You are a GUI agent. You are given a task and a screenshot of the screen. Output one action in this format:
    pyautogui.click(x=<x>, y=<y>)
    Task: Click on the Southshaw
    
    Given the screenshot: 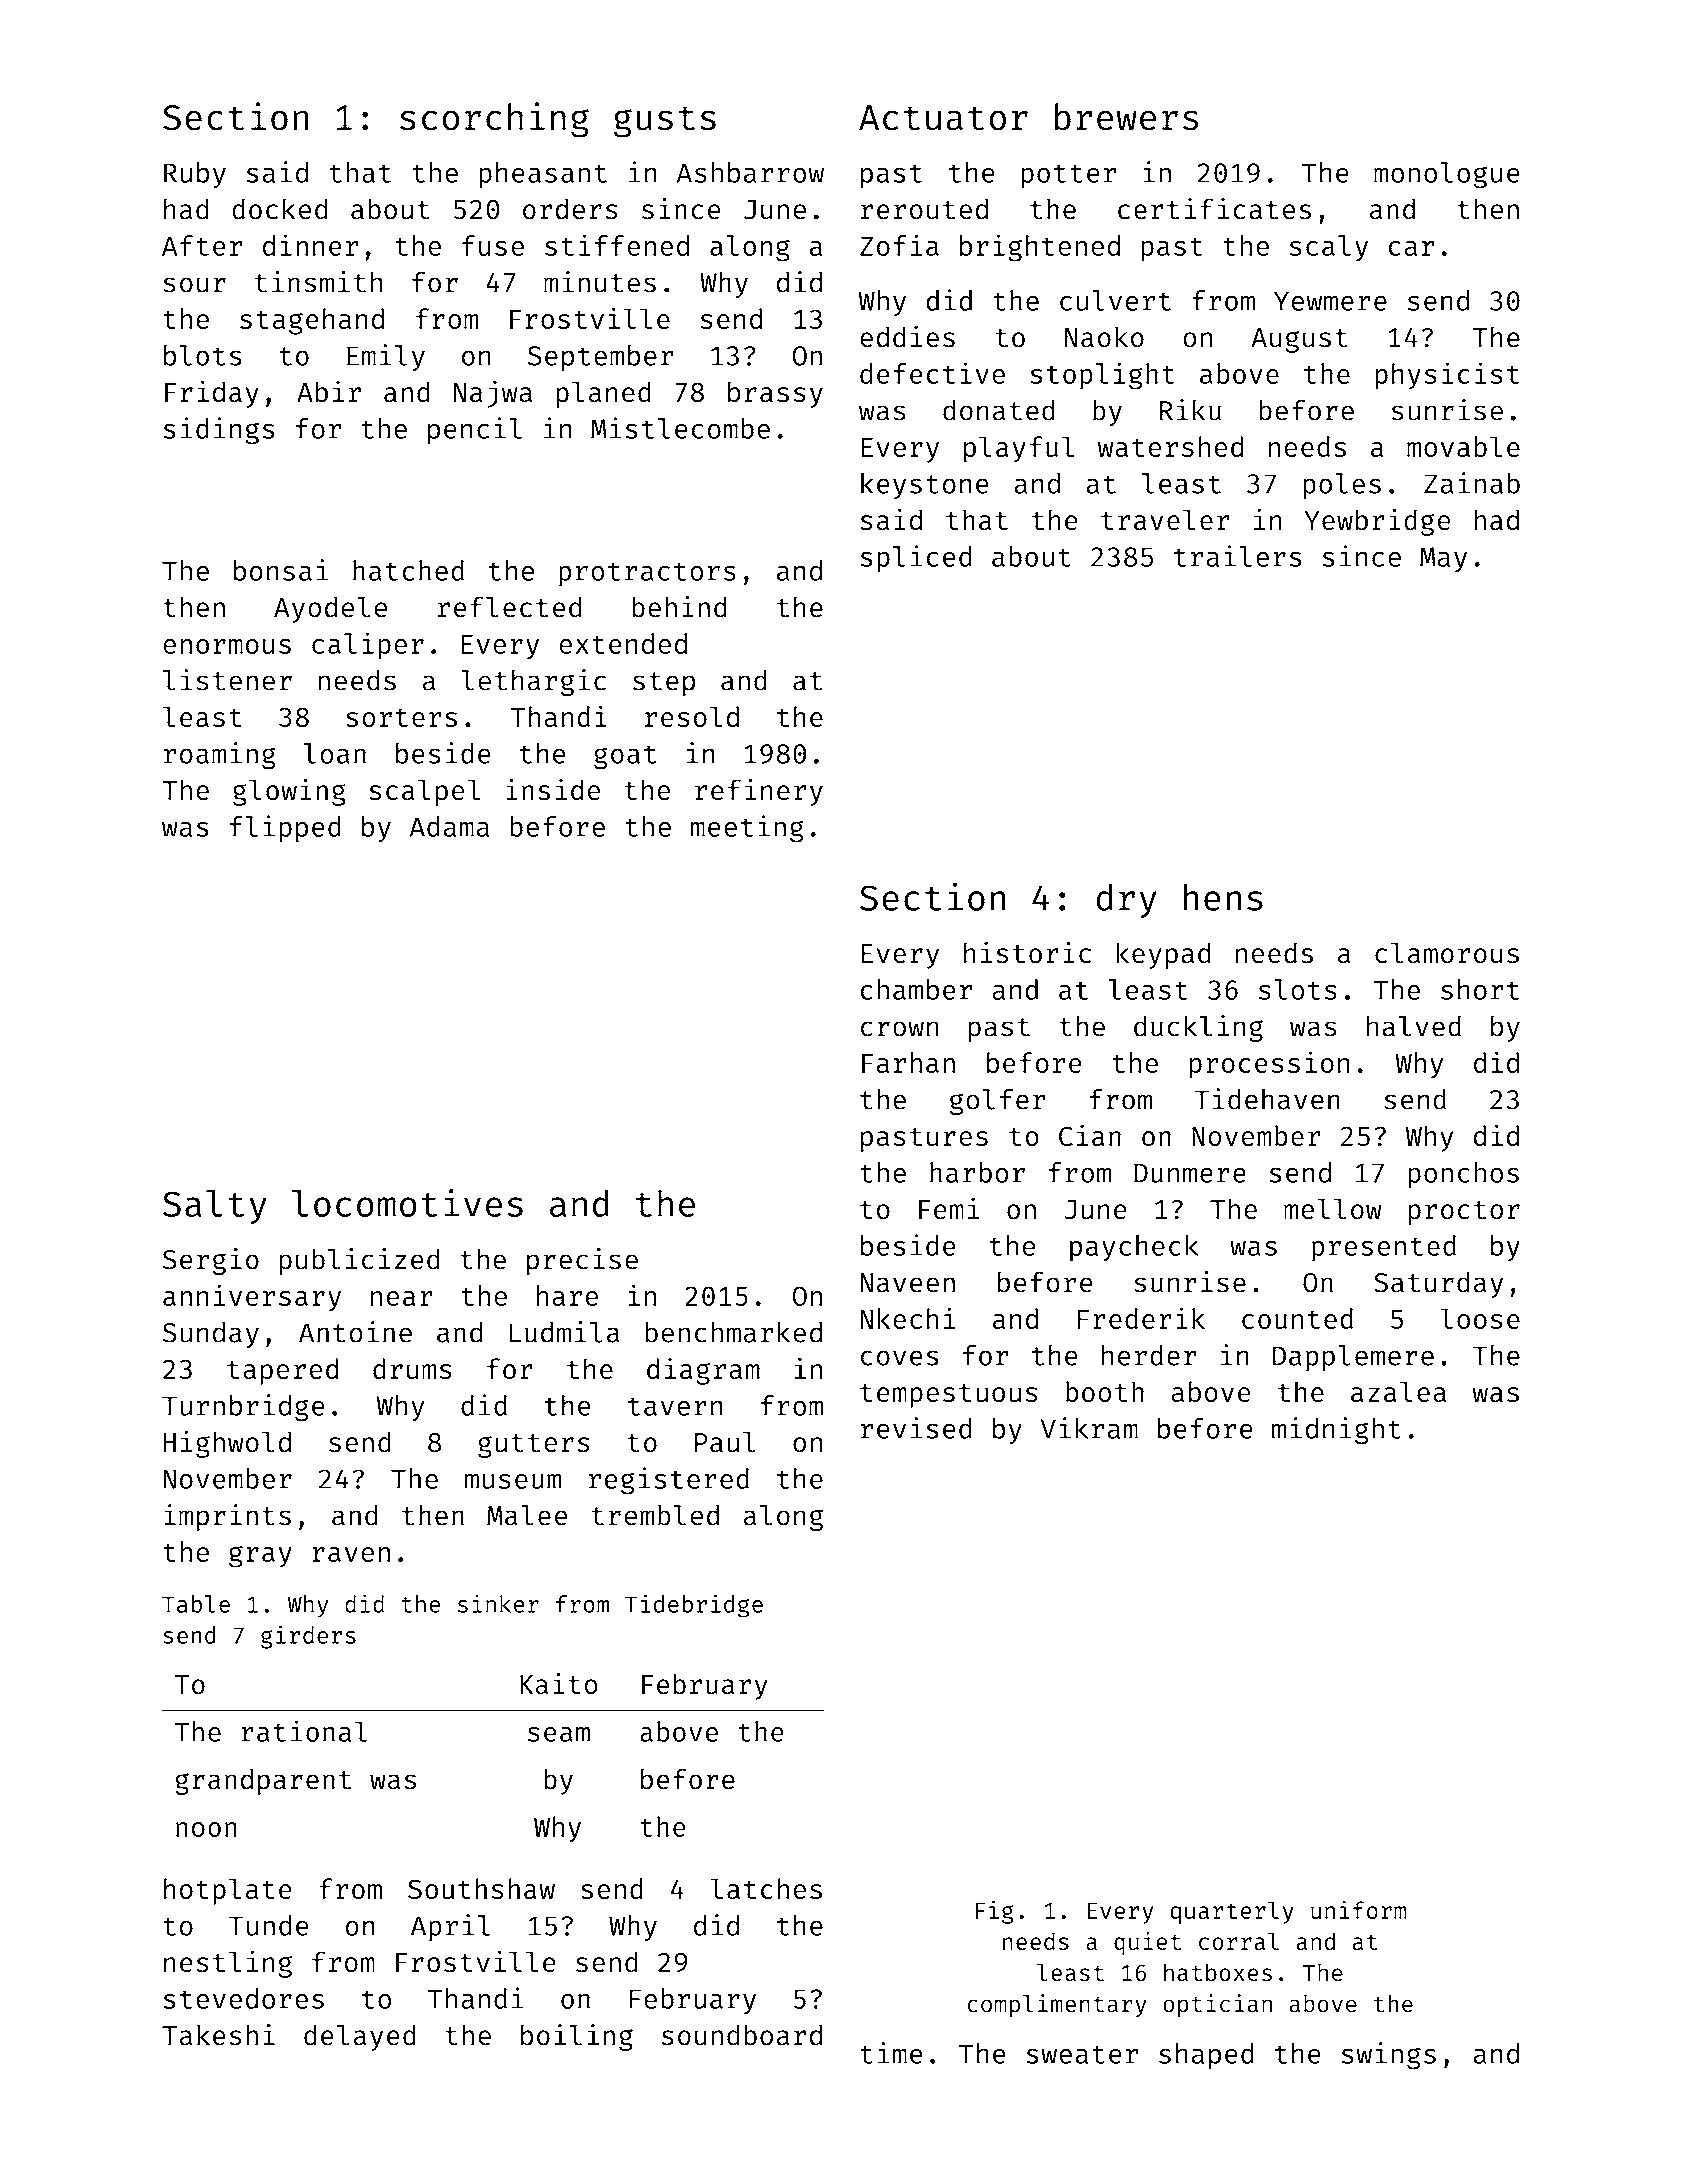 What is the action you would take?
    pyautogui.click(x=481, y=1888)
